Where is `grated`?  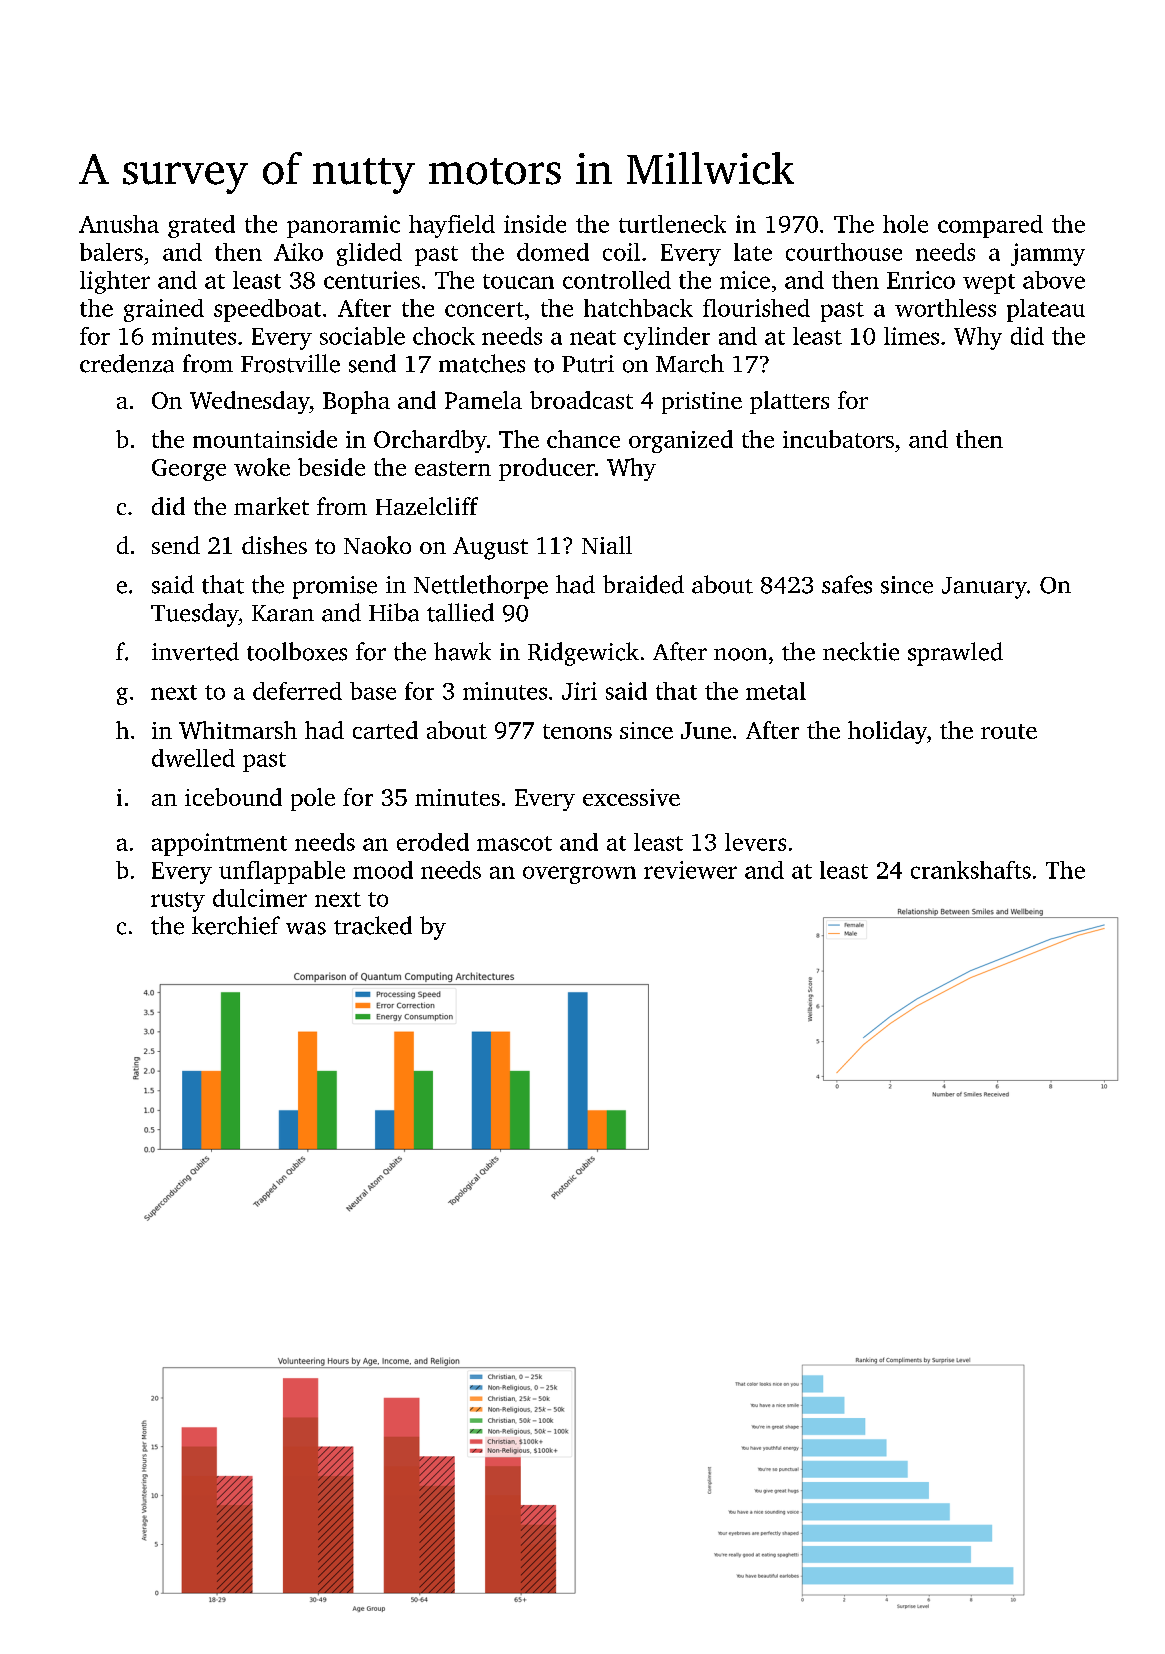 grated is located at coordinates (201, 226).
